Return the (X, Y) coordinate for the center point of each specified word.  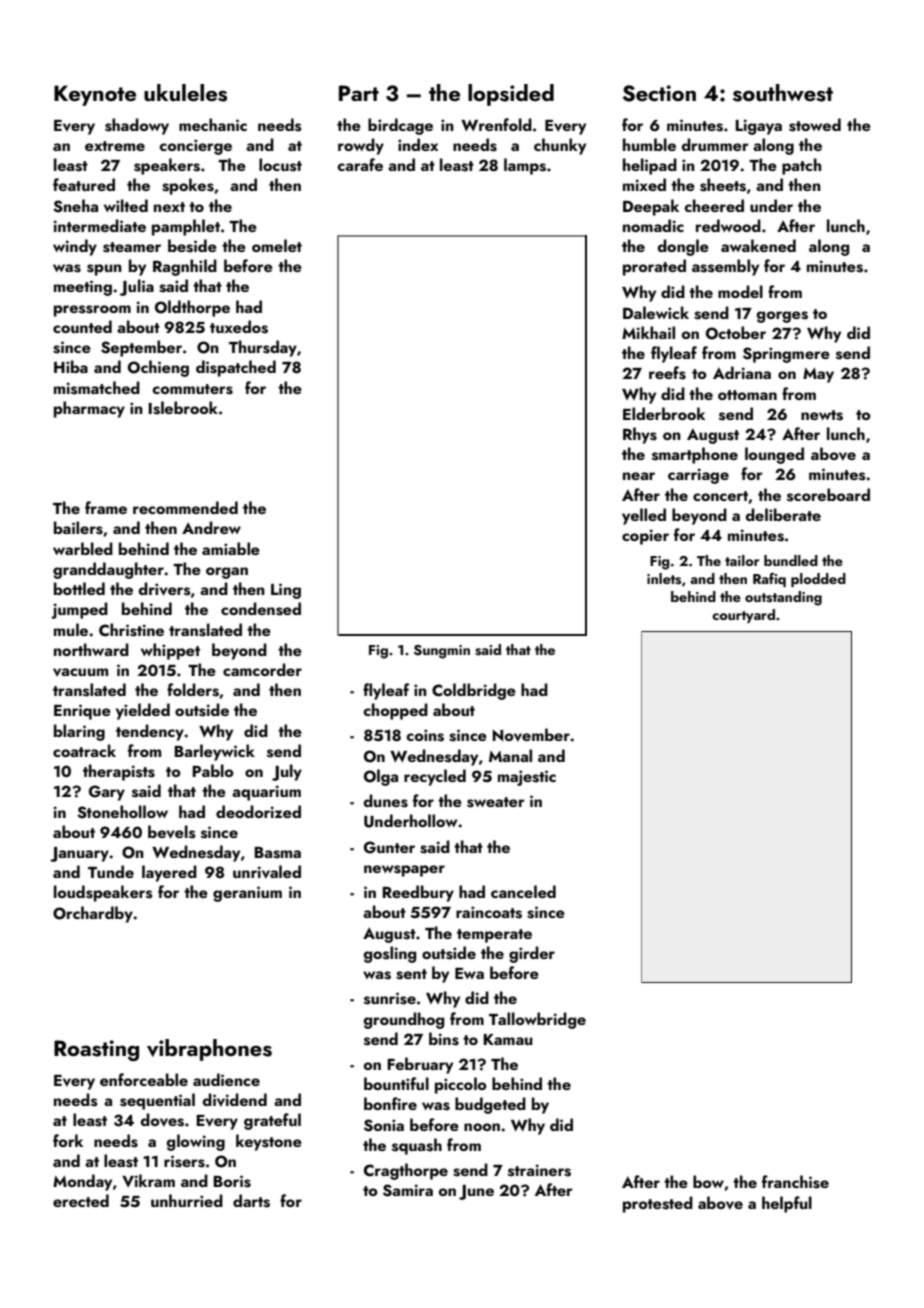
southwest (783, 93)
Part (359, 93)
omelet (277, 245)
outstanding (783, 598)
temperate (494, 936)
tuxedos (239, 327)
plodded (818, 580)
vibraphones (209, 1050)
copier (645, 537)
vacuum (80, 672)
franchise (795, 1182)
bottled (79, 588)
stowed (815, 125)
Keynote (95, 95)
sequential (157, 1101)
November (531, 735)
